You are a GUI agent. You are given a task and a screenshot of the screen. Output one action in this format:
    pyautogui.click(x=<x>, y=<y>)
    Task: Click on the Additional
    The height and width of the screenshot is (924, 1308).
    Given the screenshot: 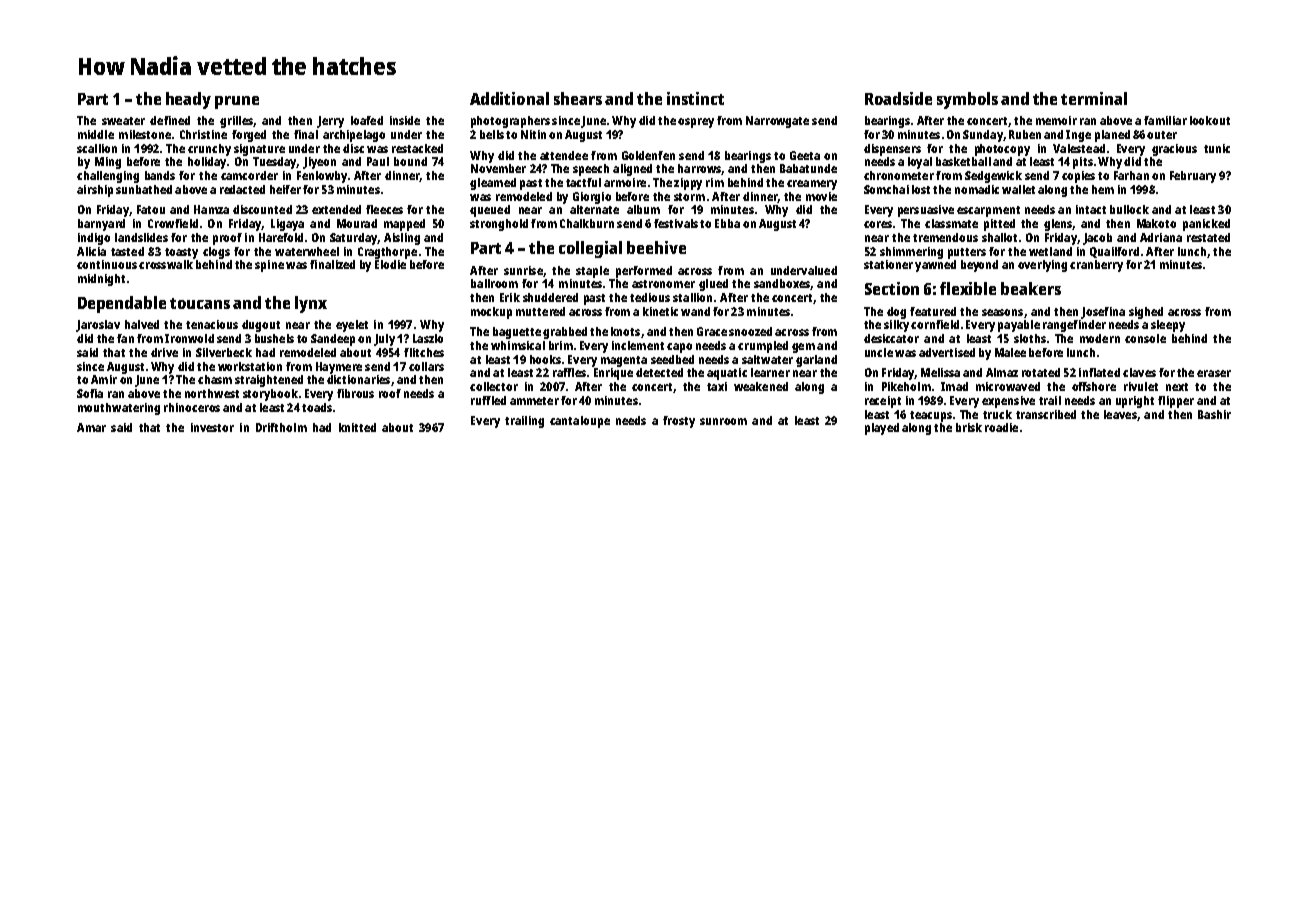 What is the action you would take?
    pyautogui.click(x=509, y=98)
